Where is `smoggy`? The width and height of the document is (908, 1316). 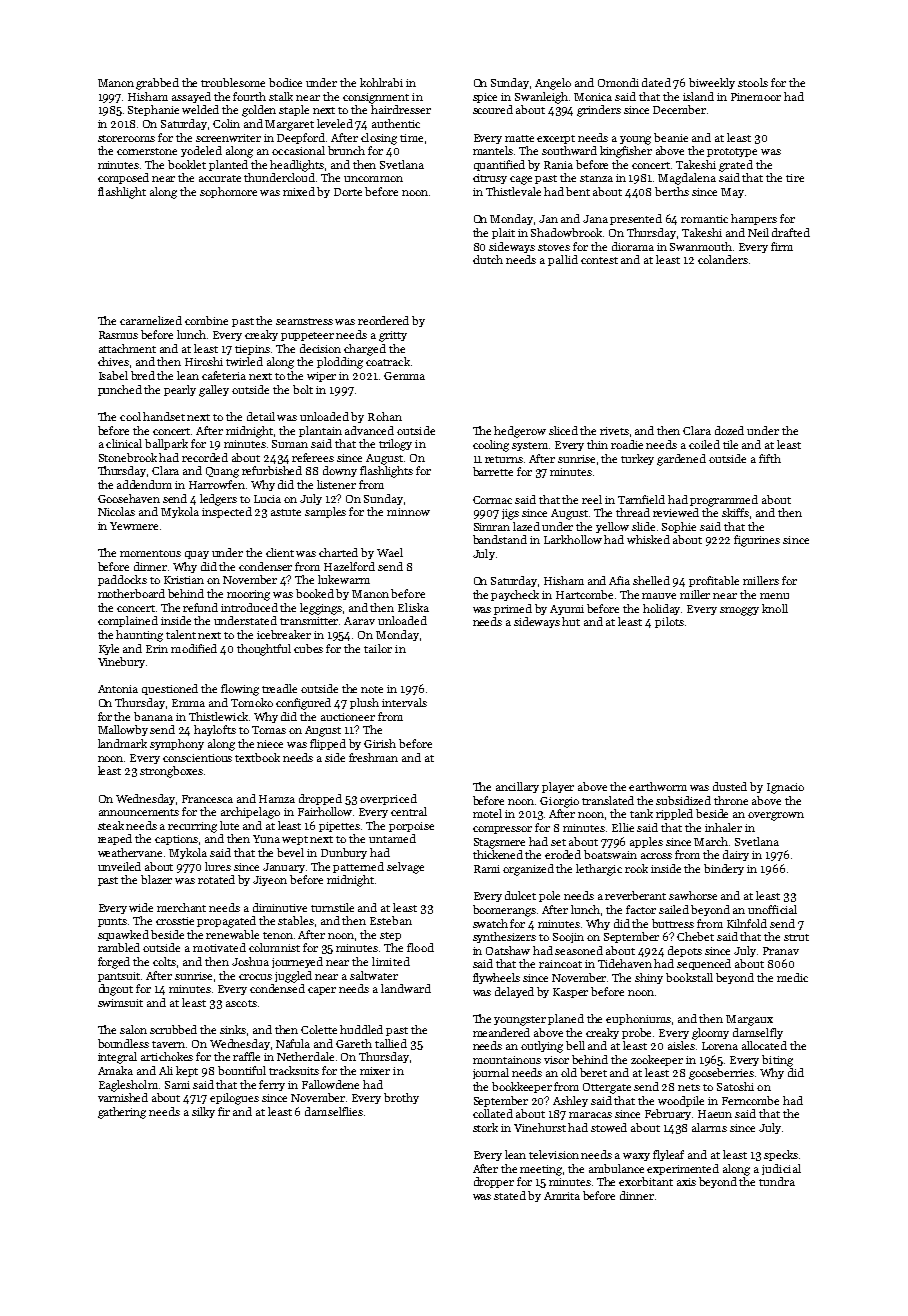 smoggy is located at coordinates (739, 611).
